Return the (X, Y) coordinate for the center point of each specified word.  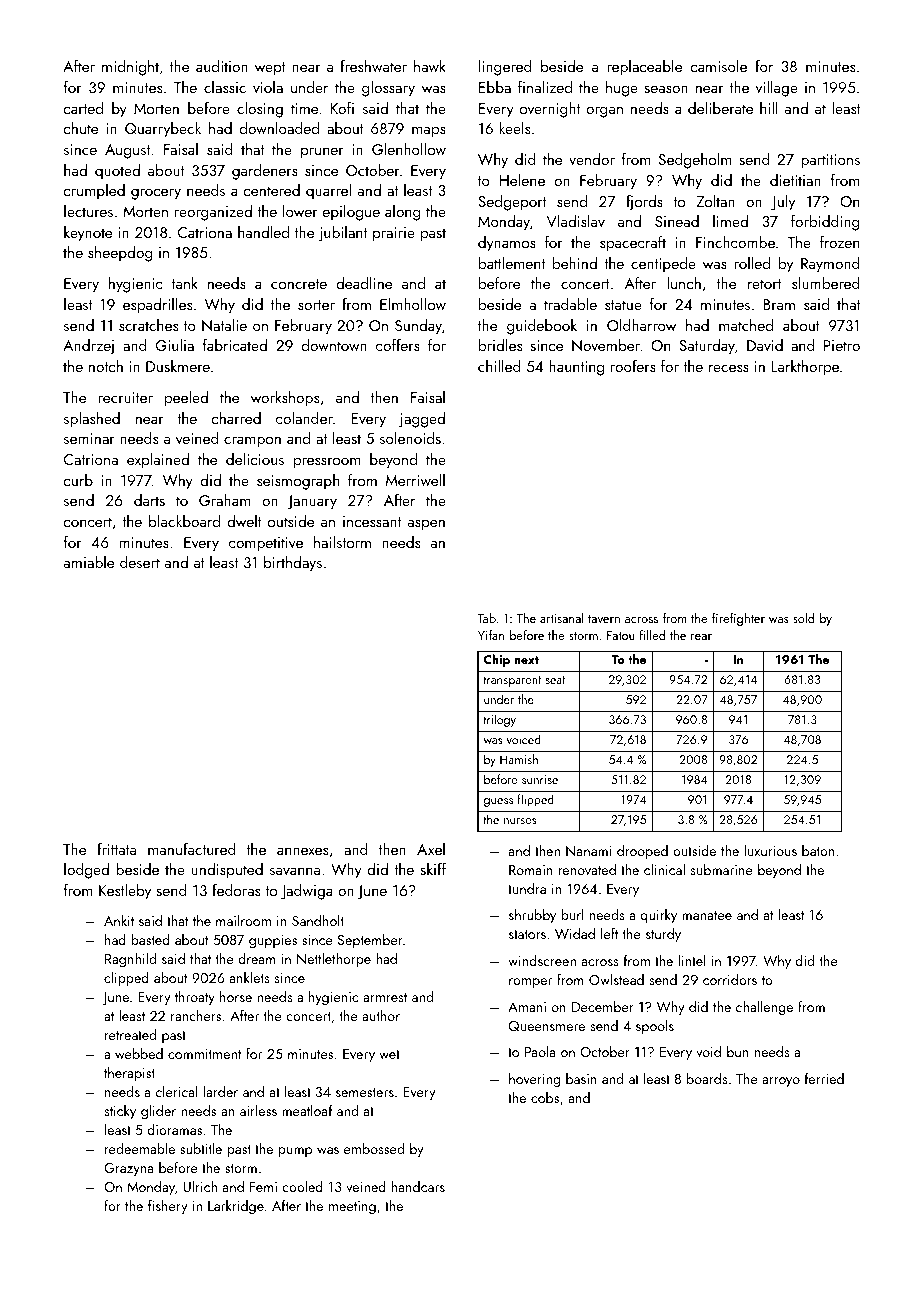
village (777, 89)
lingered (505, 68)
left (609, 933)
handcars (418, 1186)
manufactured (192, 849)
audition (222, 66)
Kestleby (125, 892)
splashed (92, 420)
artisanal (562, 618)
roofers (633, 366)
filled (652, 635)
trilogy (499, 720)
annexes (302, 851)
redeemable (140, 1148)
